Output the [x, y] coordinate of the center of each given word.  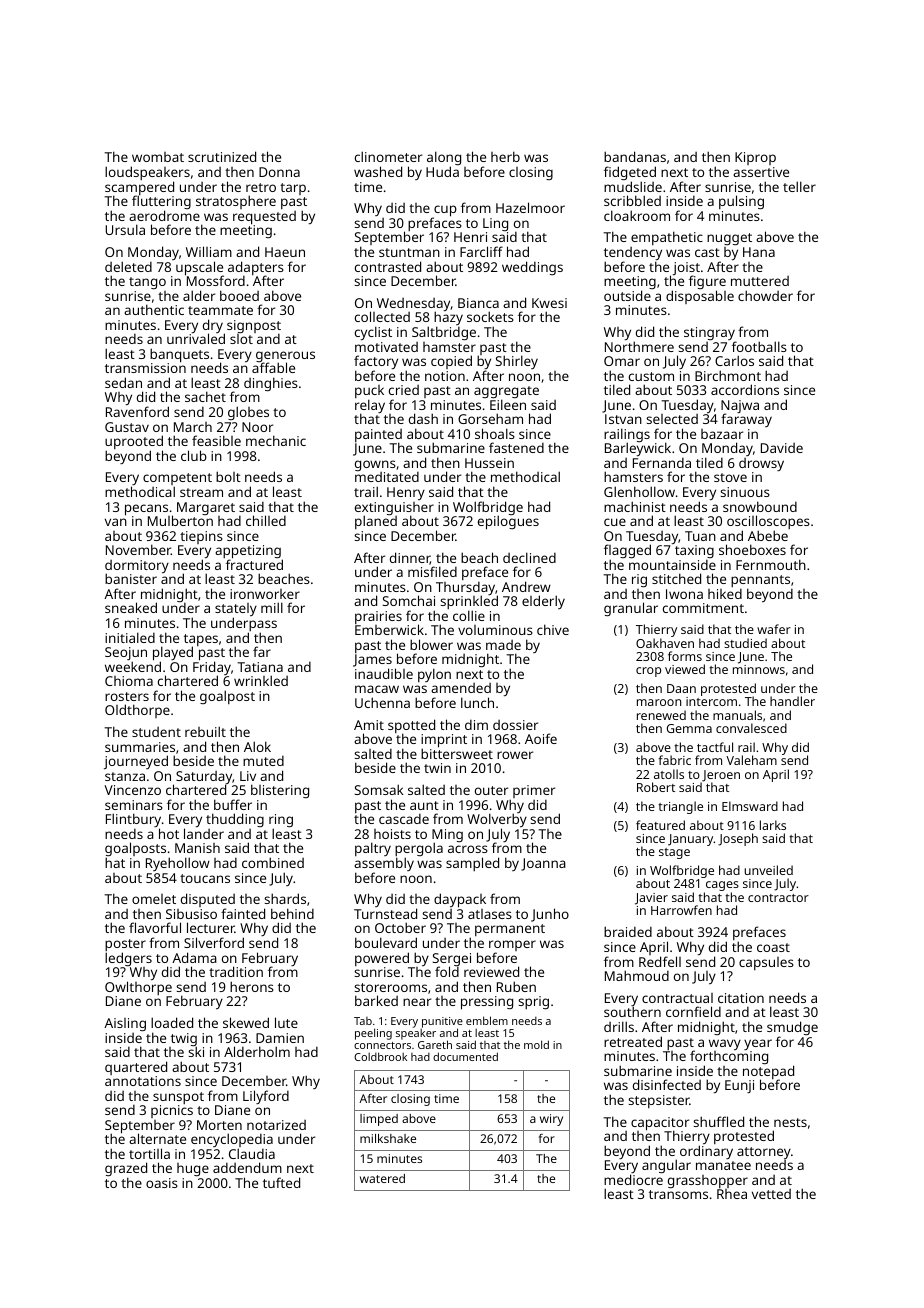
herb [505, 156]
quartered [136, 1068]
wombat [158, 157]
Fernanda [662, 463]
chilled [266, 520]
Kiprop [755, 158]
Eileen [508, 404]
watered [382, 1178]
